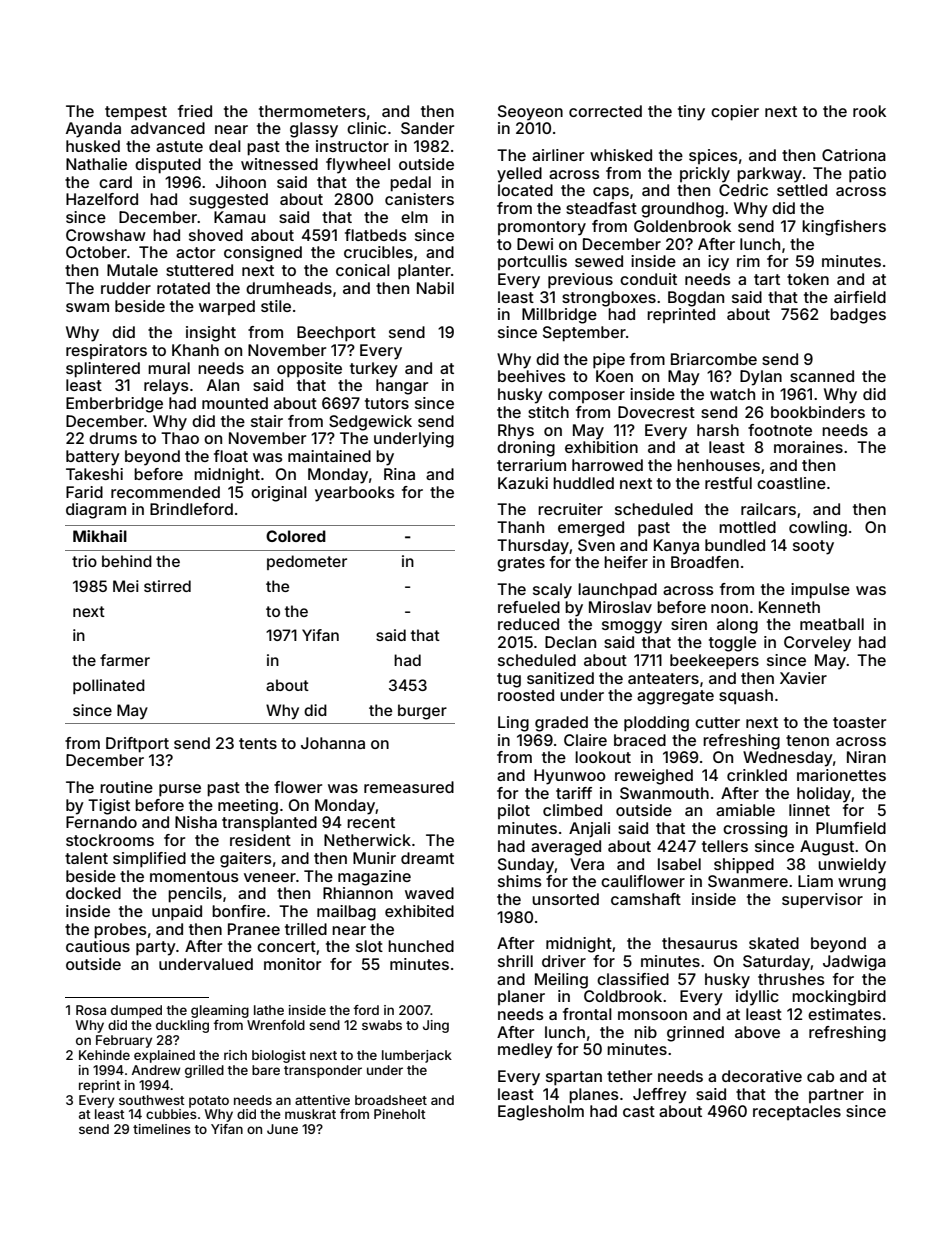  I want to click on Nisha, so click(196, 822).
